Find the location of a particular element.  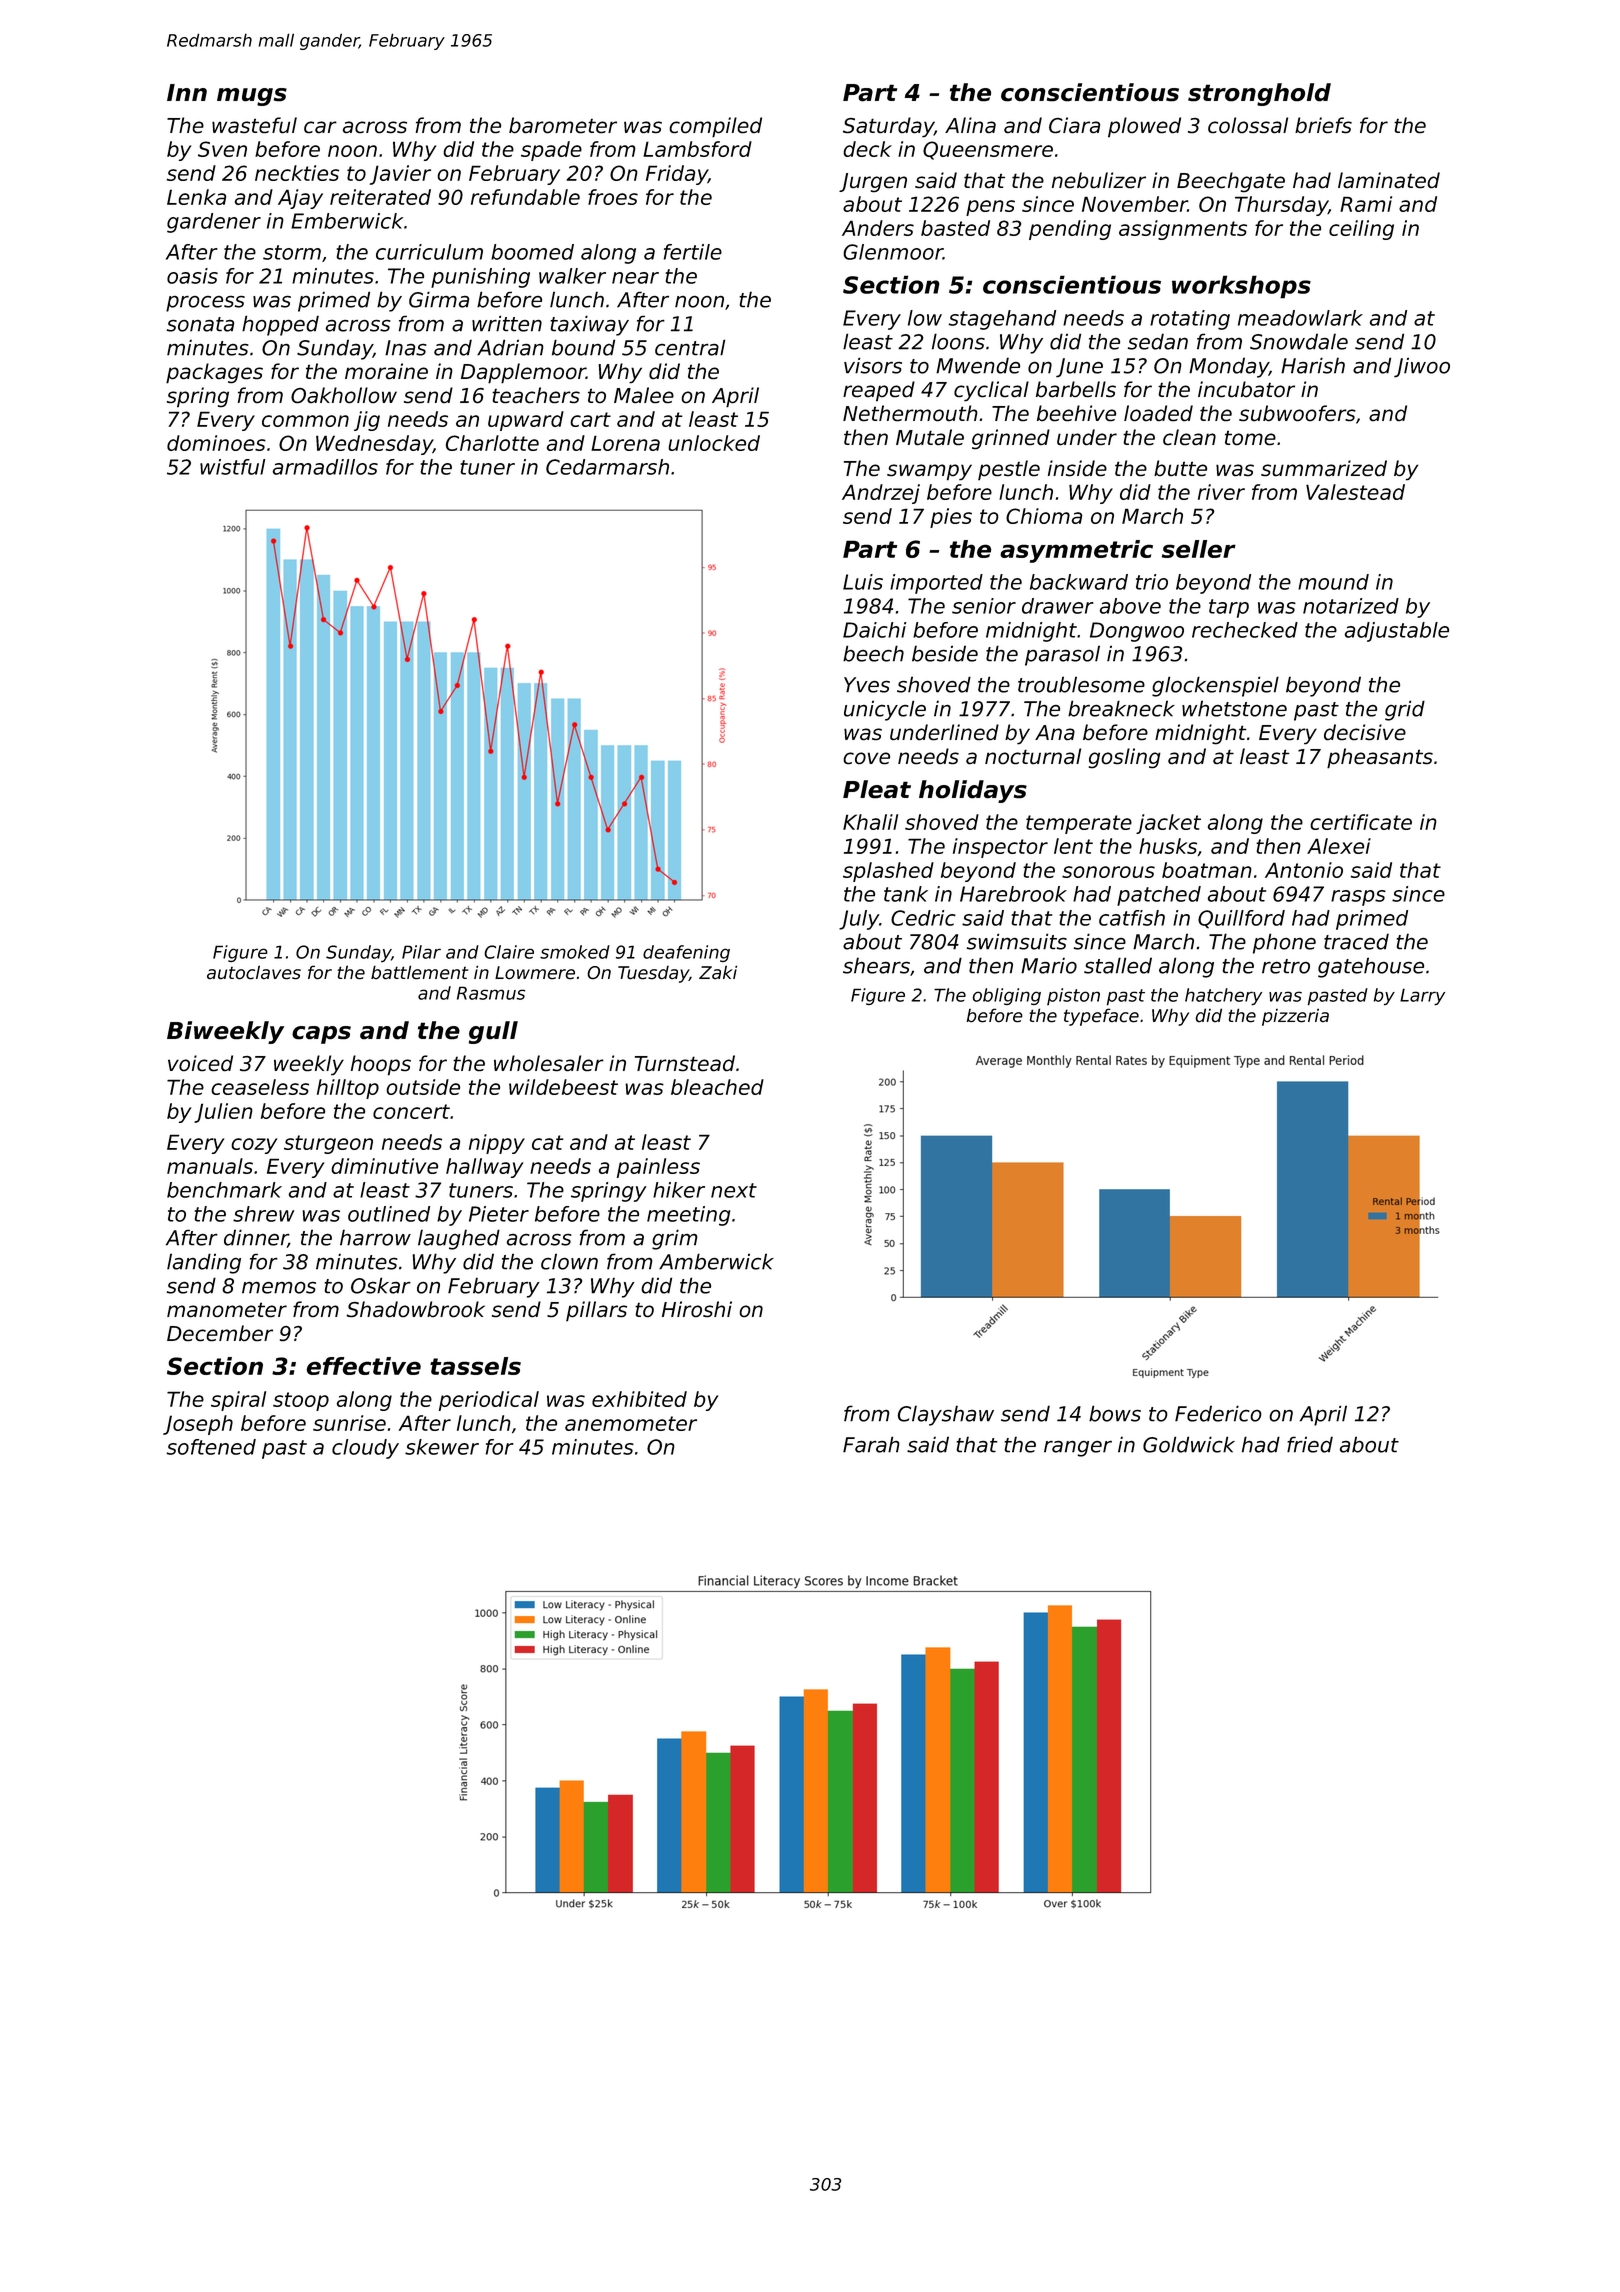

phone is located at coordinates (1284, 943).
